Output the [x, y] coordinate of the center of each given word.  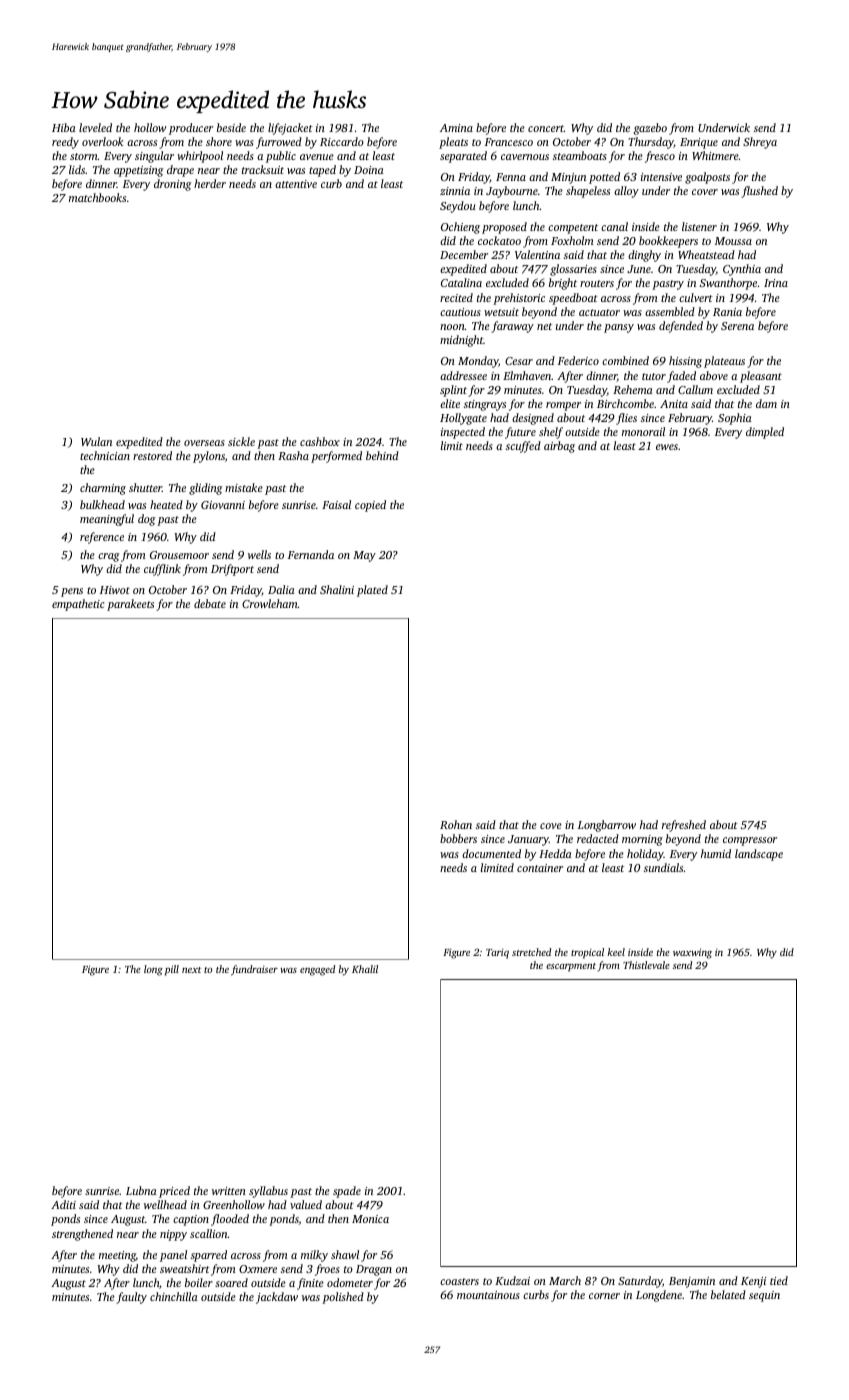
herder [210, 183]
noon [452, 327]
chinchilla [174, 1296]
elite [450, 403]
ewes [667, 447]
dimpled [765, 433]
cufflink [162, 570]
